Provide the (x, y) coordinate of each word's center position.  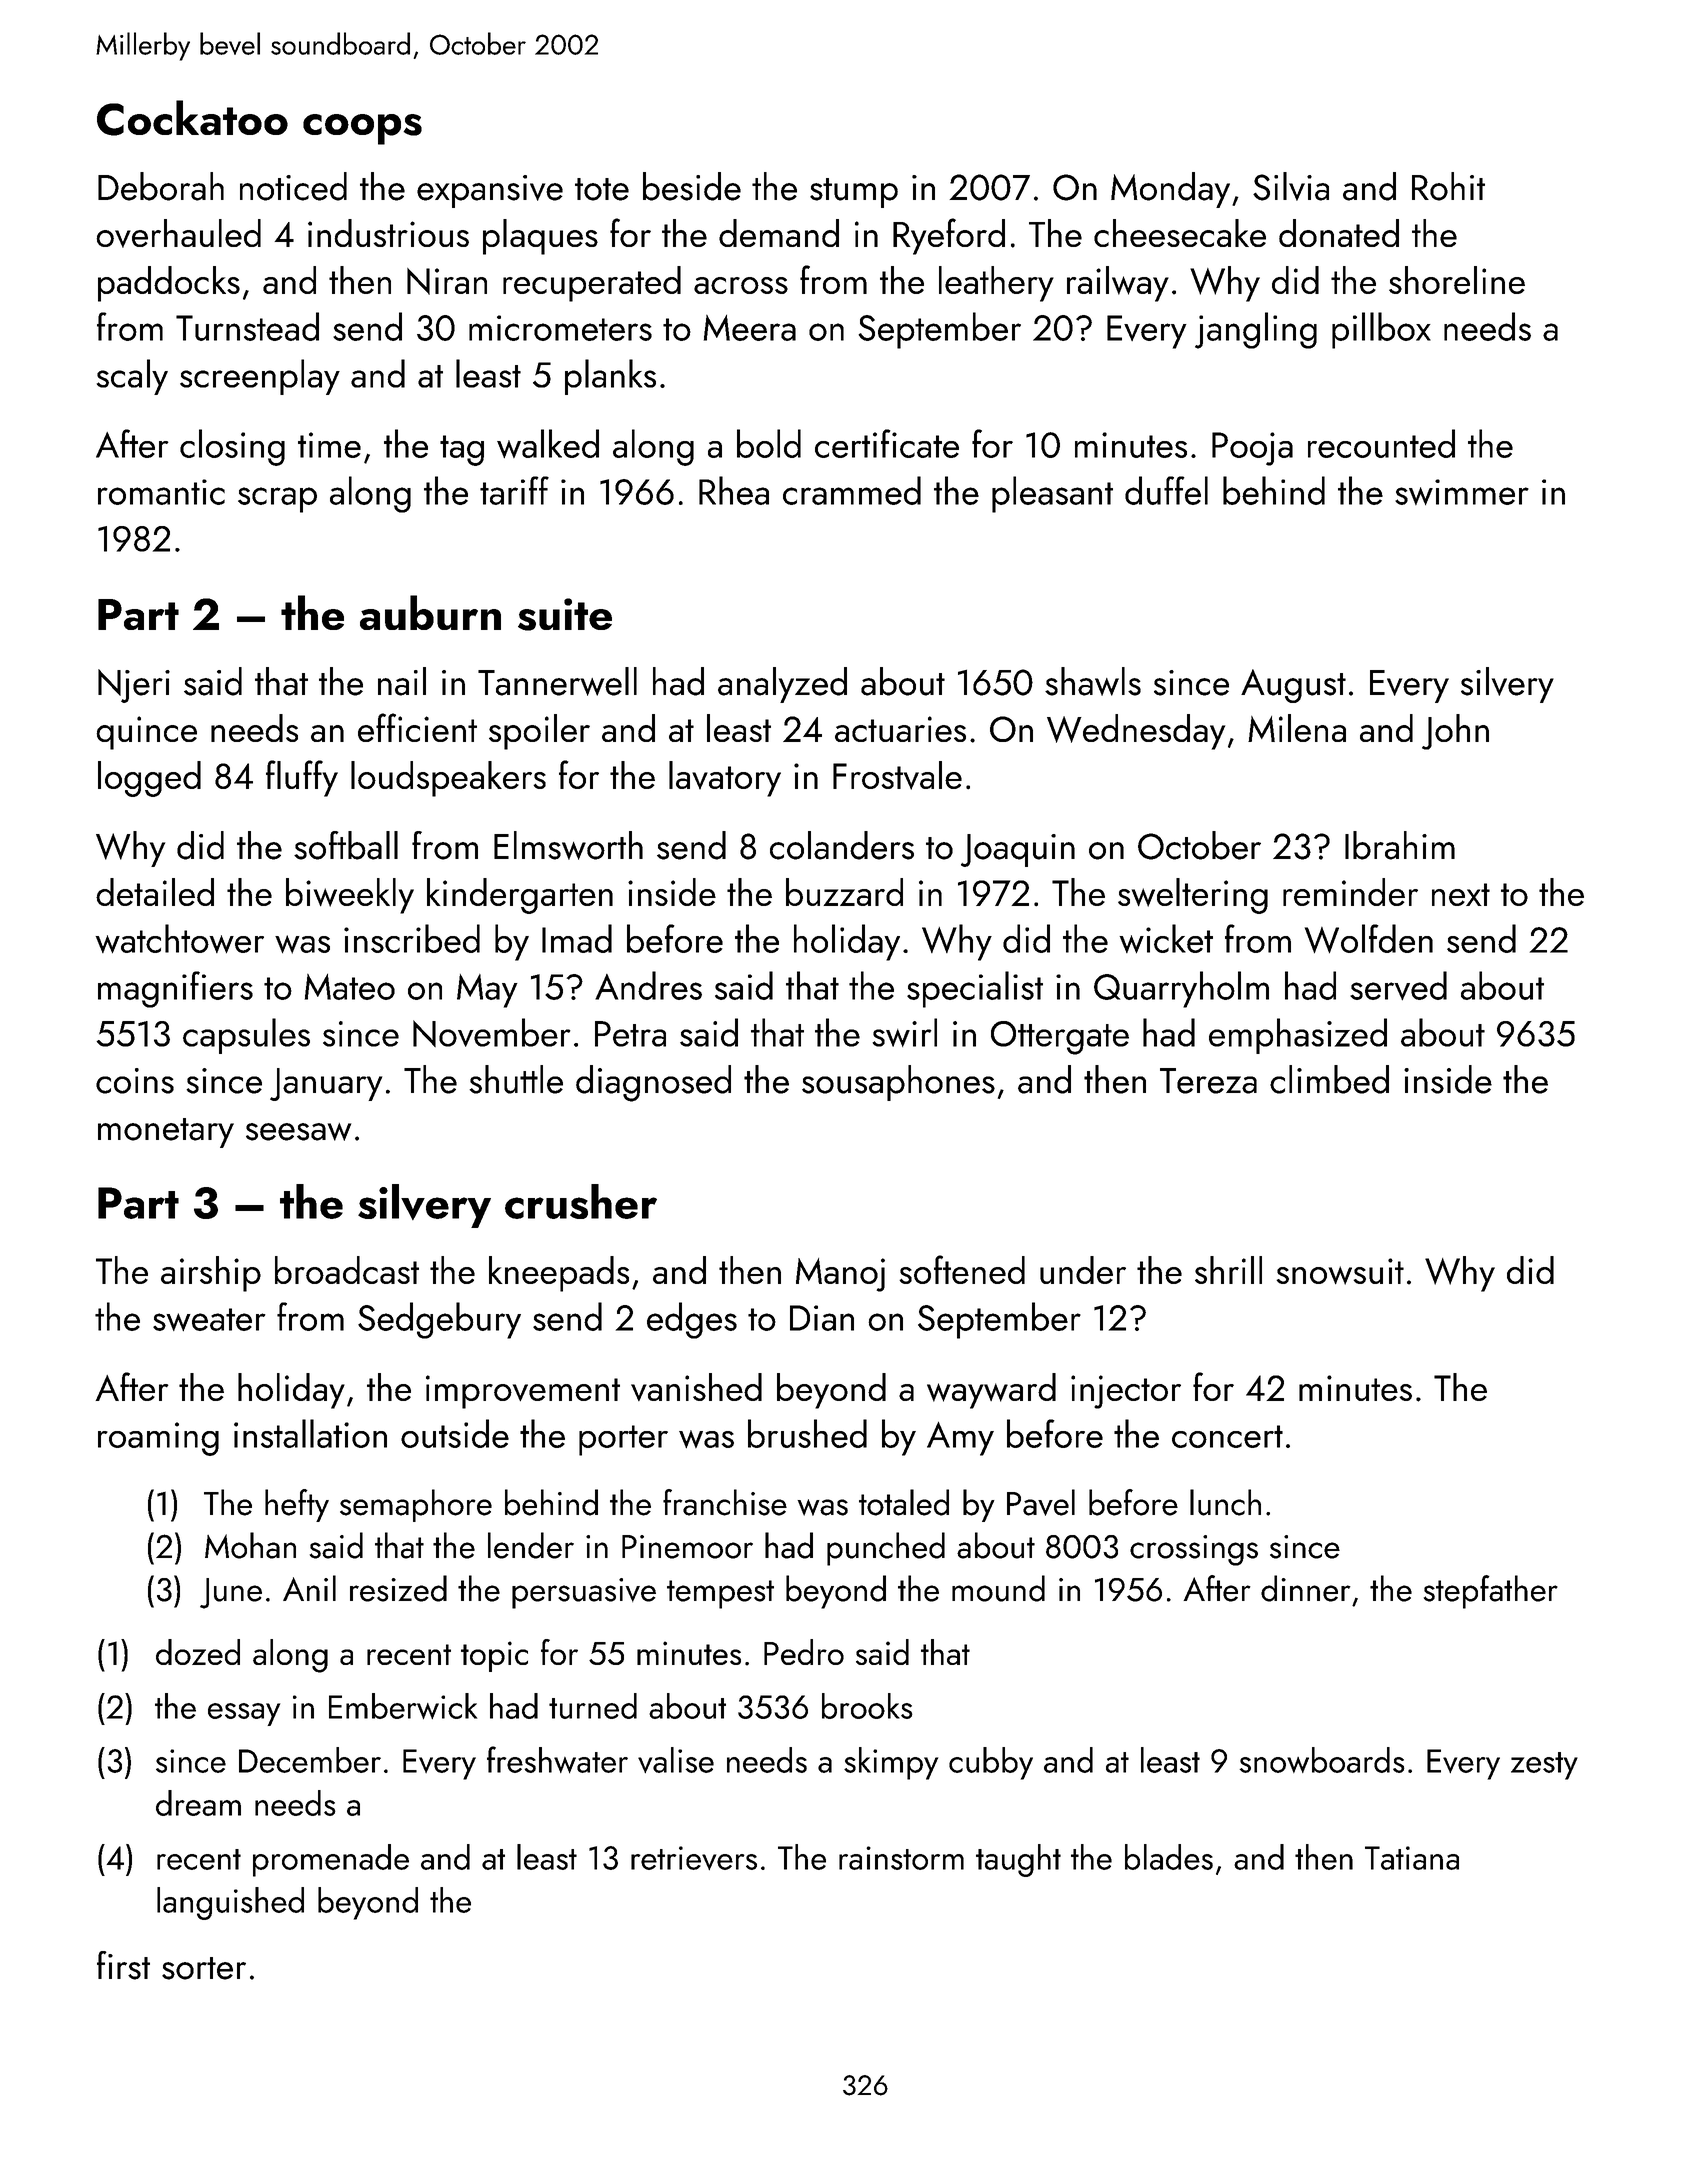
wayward (991, 1391)
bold (769, 443)
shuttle (516, 1079)
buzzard (844, 892)
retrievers (694, 1858)
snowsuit (1340, 1271)
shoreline (1457, 280)
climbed (1329, 1079)
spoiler (539, 732)
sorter (204, 1968)
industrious (388, 233)
